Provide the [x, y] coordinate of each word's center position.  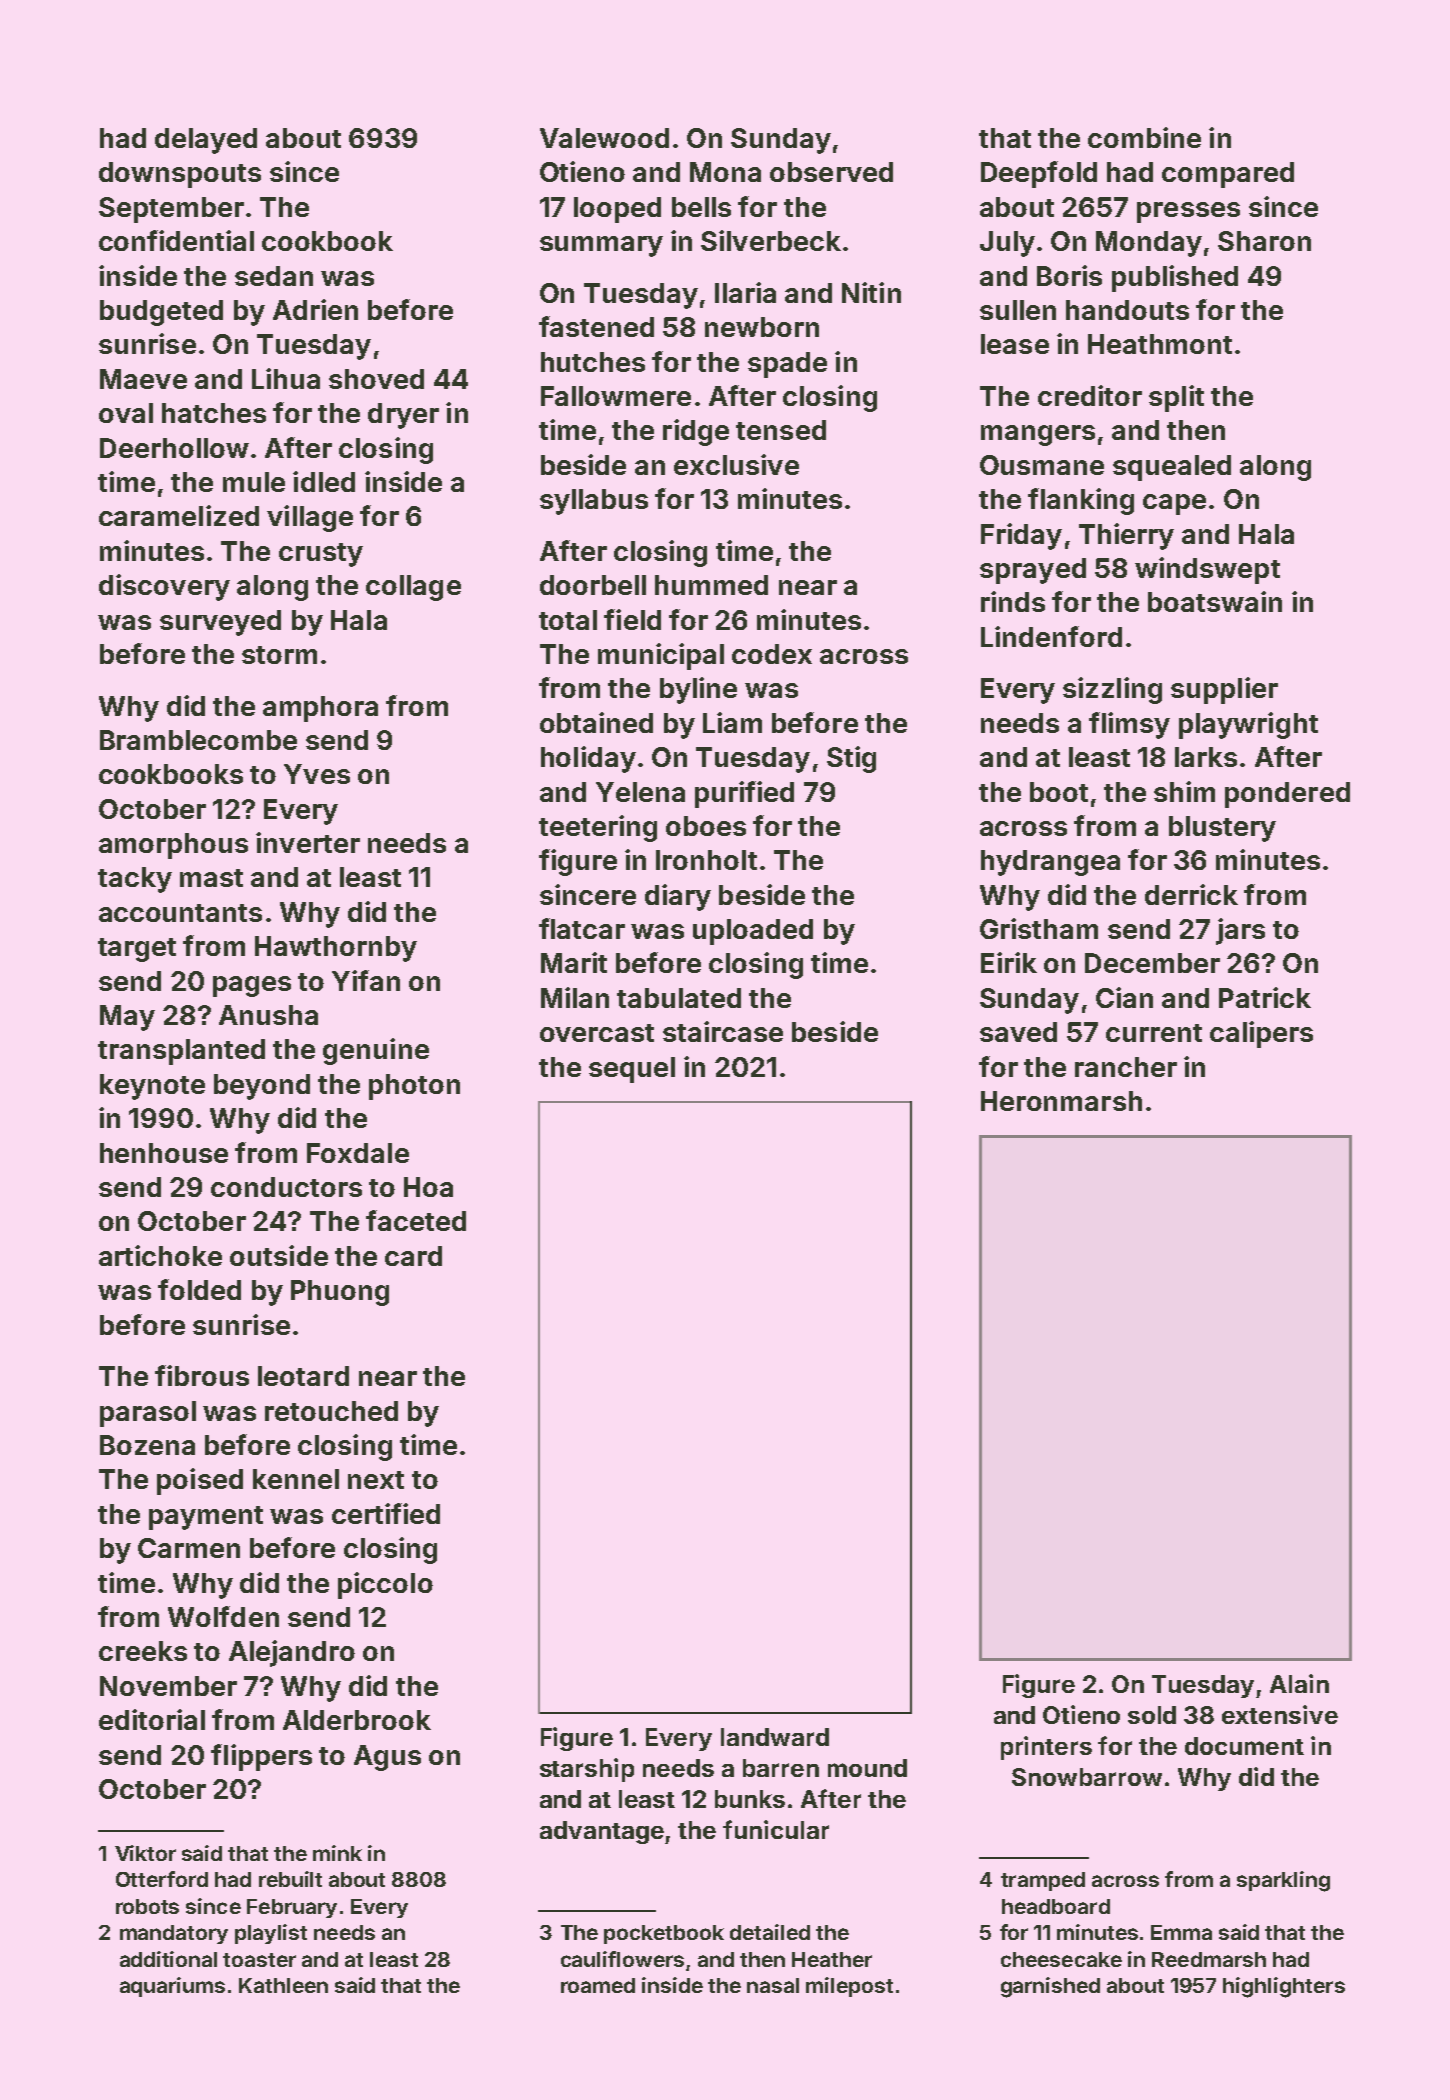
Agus [387, 1758]
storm [279, 655]
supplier [1224, 690]
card [413, 1256]
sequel [632, 1070]
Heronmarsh [1061, 1101]
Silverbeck [771, 240]
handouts [1127, 310]
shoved [376, 379]
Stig [851, 759]
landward [775, 1737]
